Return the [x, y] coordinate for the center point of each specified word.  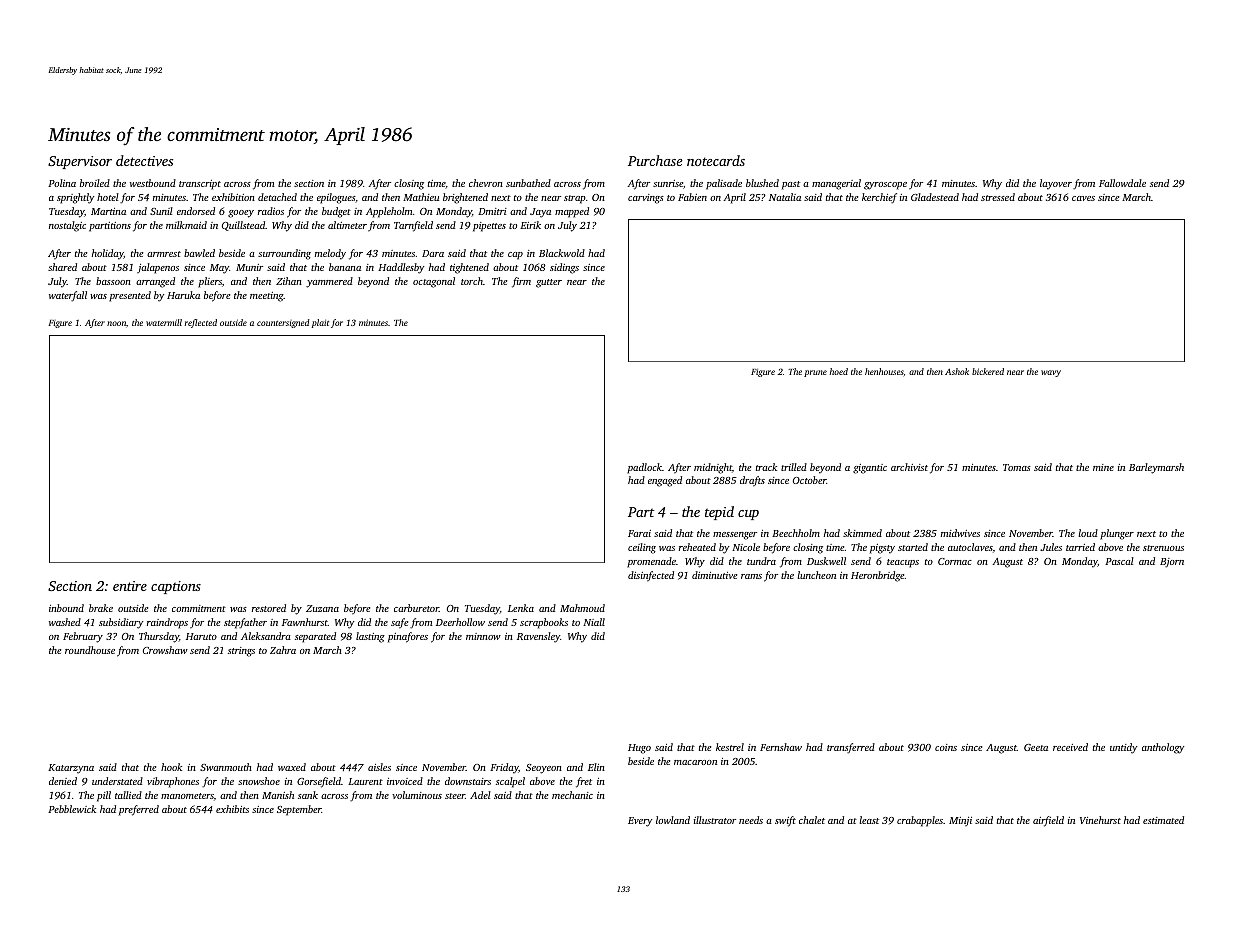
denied [63, 781]
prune [815, 373]
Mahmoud [582, 608]
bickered [988, 371]
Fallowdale [1122, 183]
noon [116, 323]
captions [176, 587]
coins [946, 747]
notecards [716, 160]
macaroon [695, 762]
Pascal [1119, 561]
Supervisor [80, 162]
